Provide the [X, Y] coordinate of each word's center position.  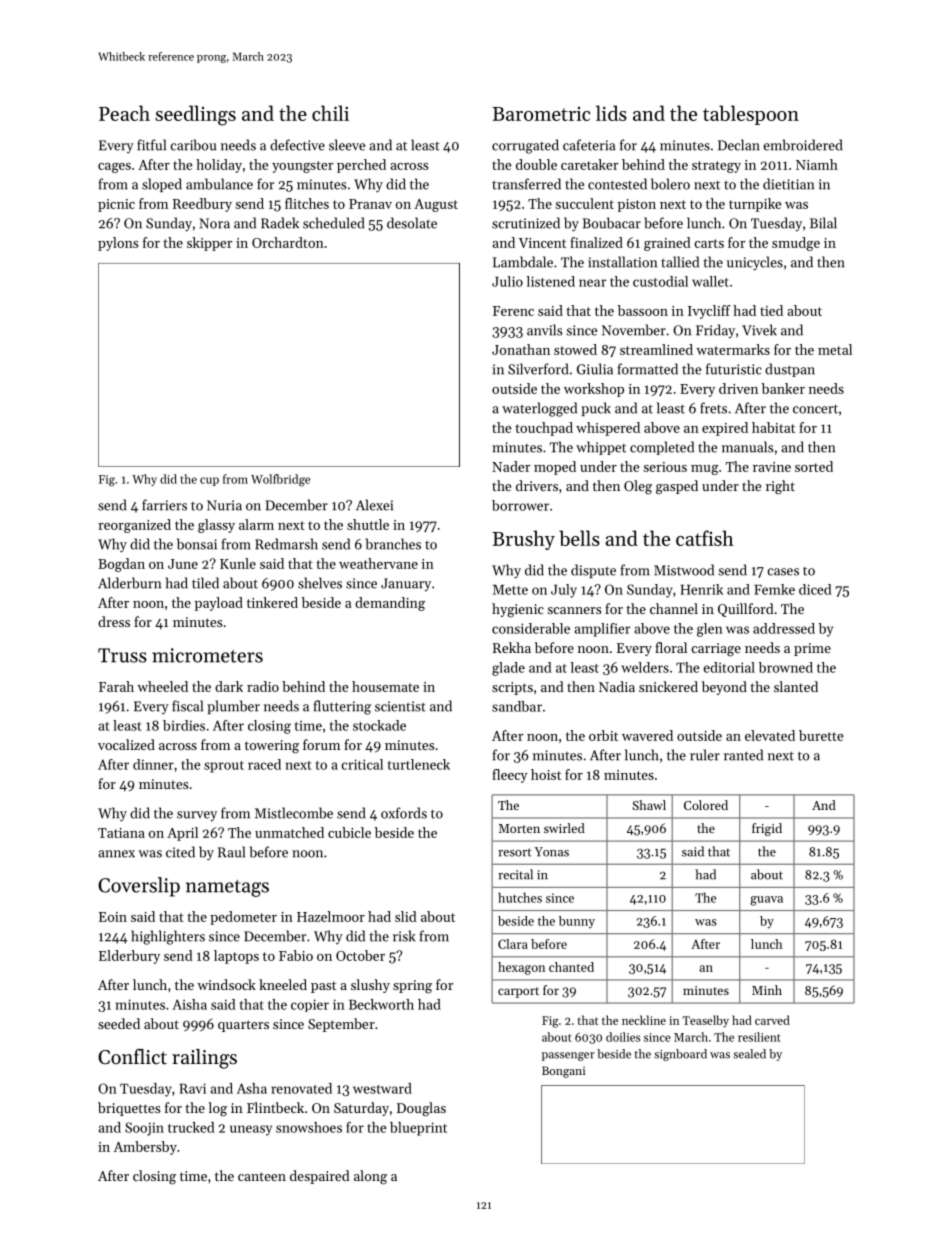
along [370, 1177]
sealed [749, 1054]
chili [330, 113]
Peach [124, 113]
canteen [262, 1176]
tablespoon [751, 115]
